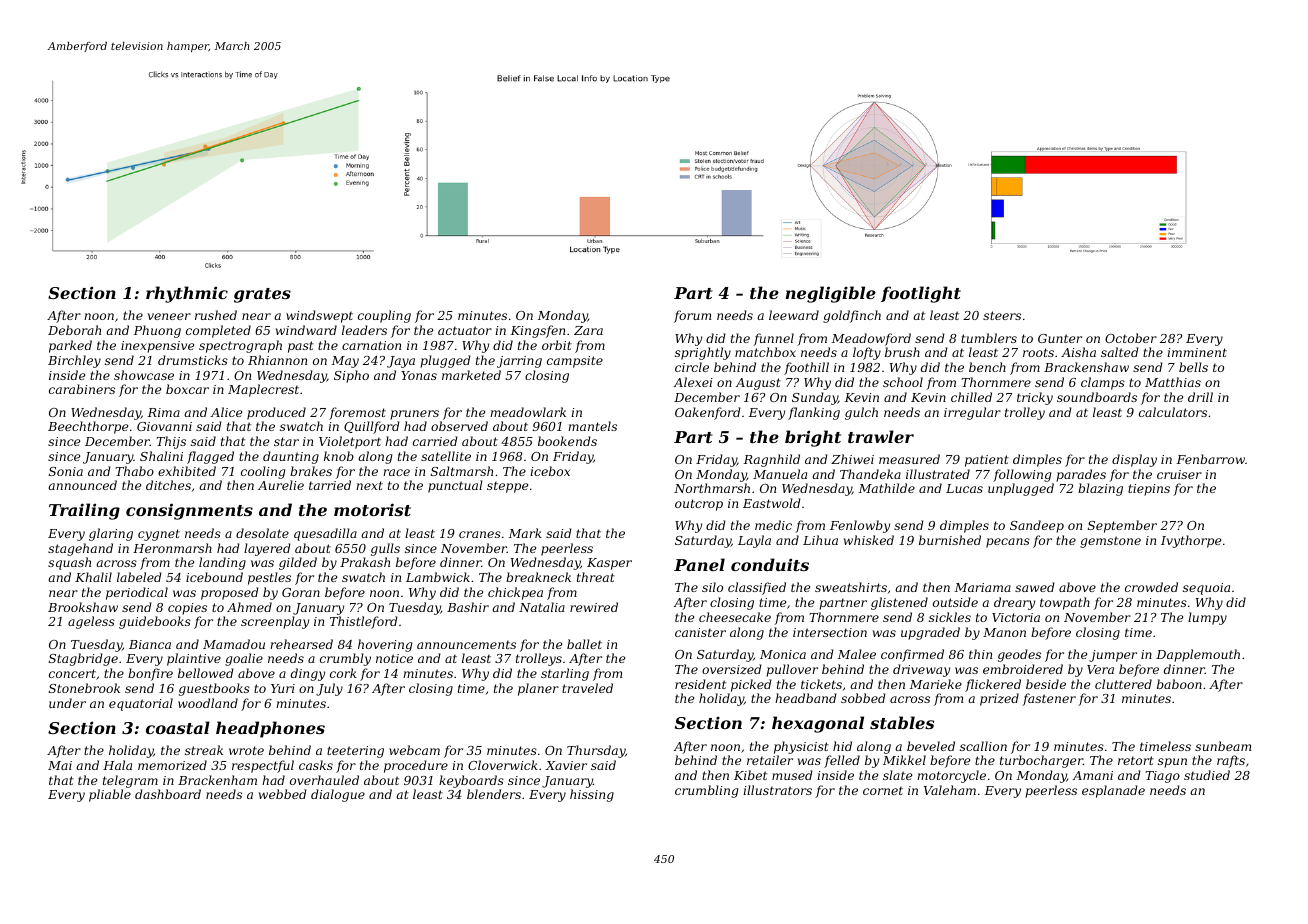 This page has width=1308, height=924. I want to click on display, so click(1134, 460).
